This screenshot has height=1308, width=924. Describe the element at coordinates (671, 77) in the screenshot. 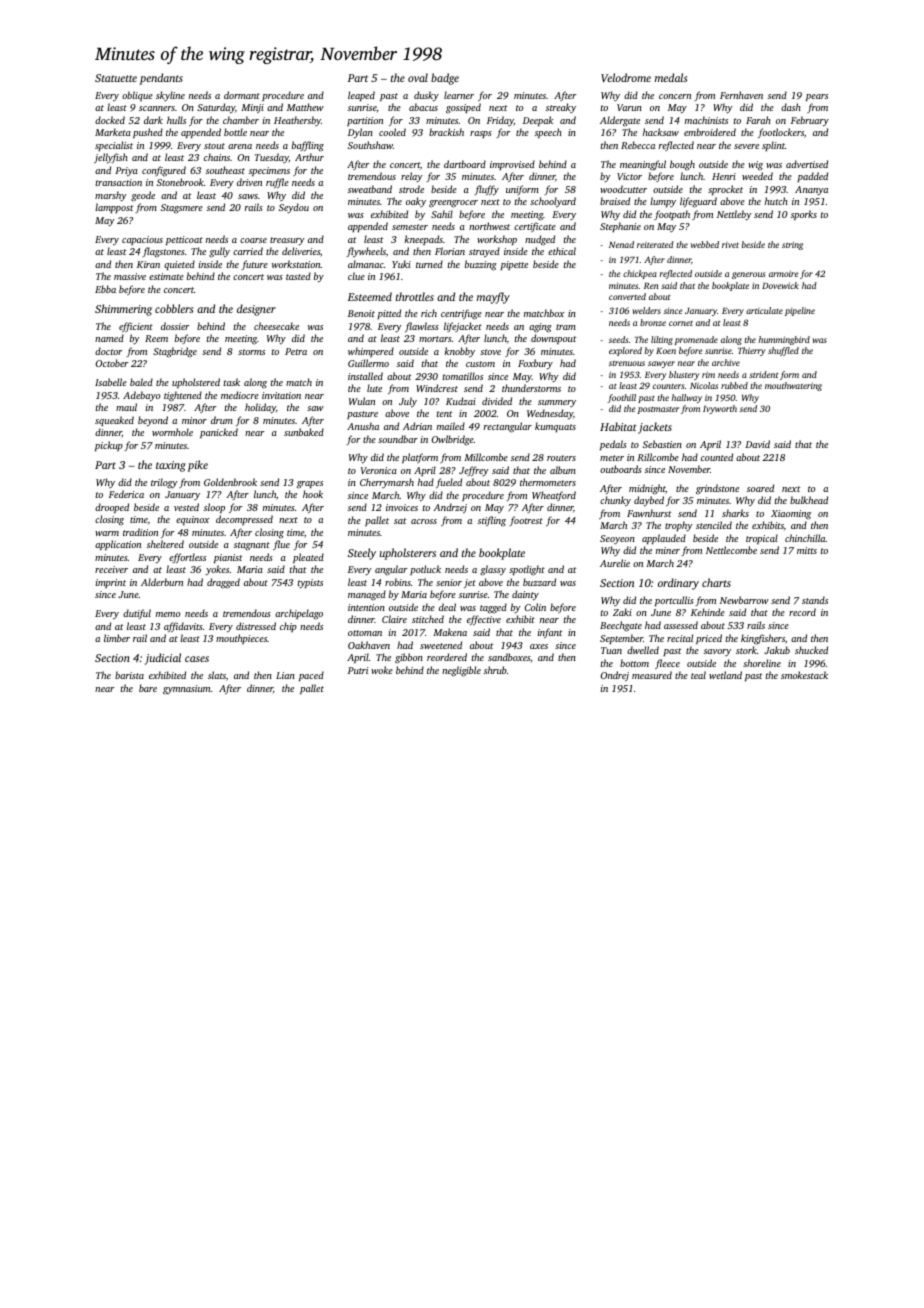

I see `medals` at that location.
